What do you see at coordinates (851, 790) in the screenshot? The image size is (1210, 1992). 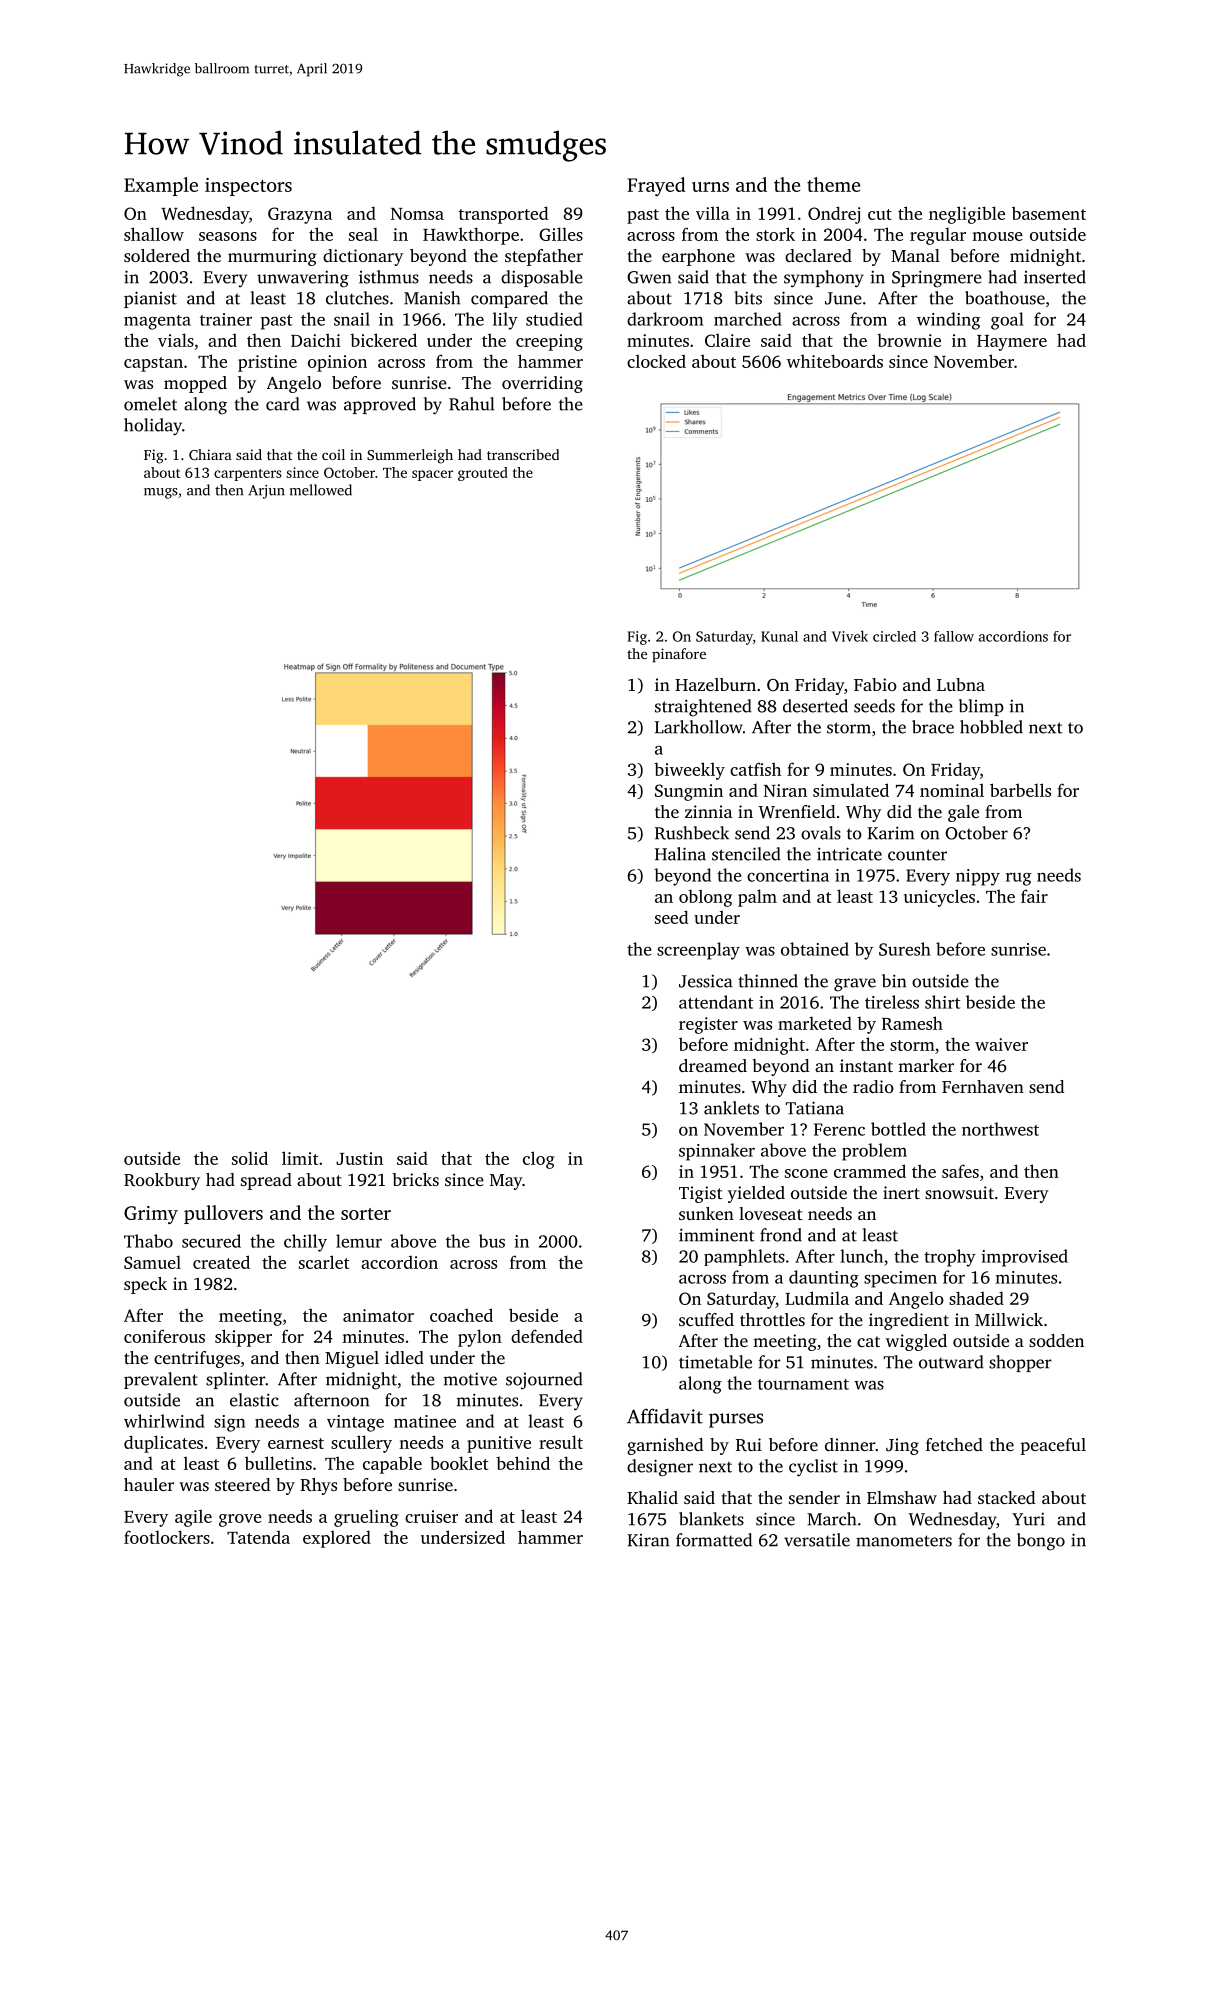 I see `simulated` at bounding box center [851, 790].
